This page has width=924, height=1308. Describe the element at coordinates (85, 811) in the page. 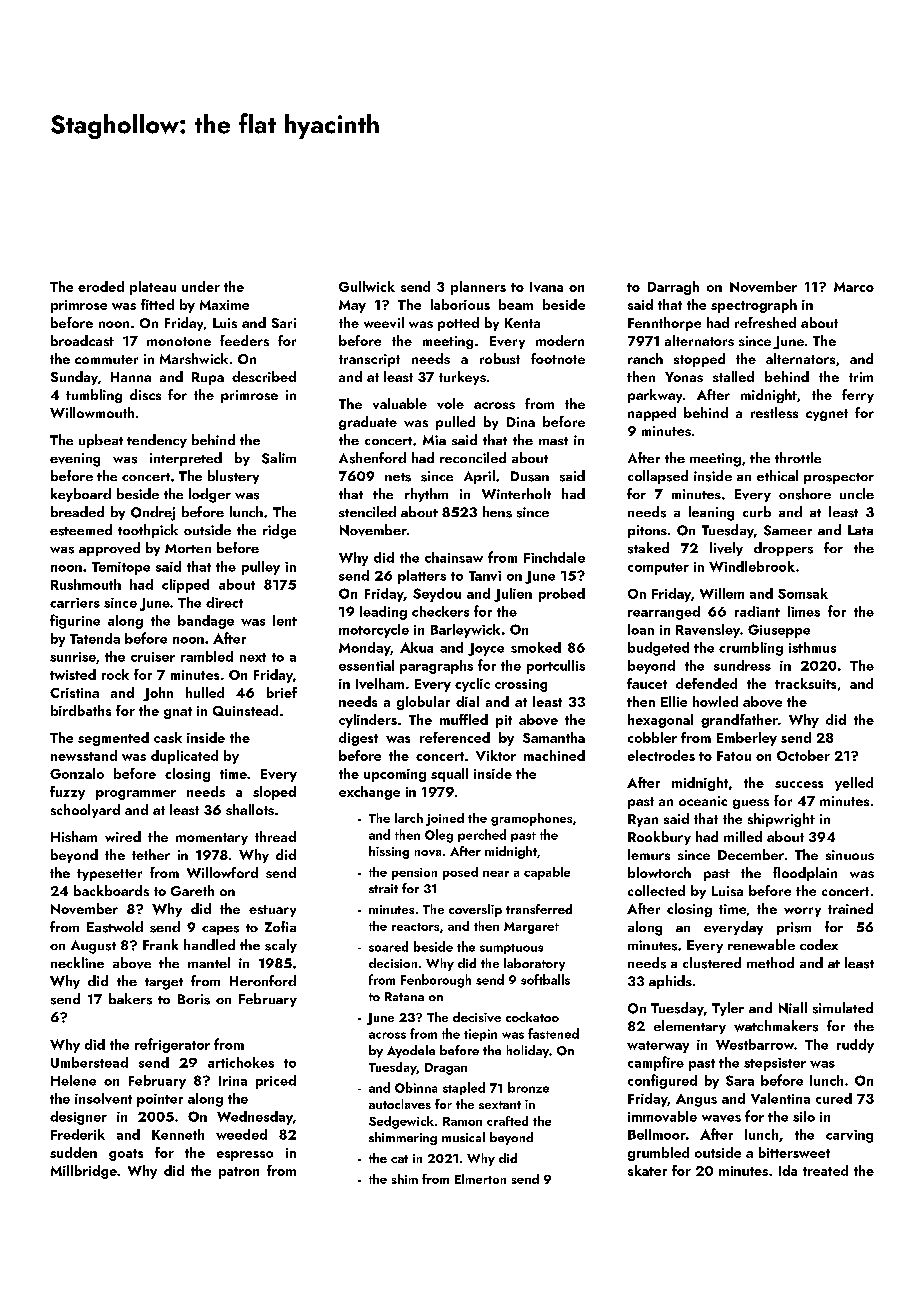

I see `schoolyard` at that location.
